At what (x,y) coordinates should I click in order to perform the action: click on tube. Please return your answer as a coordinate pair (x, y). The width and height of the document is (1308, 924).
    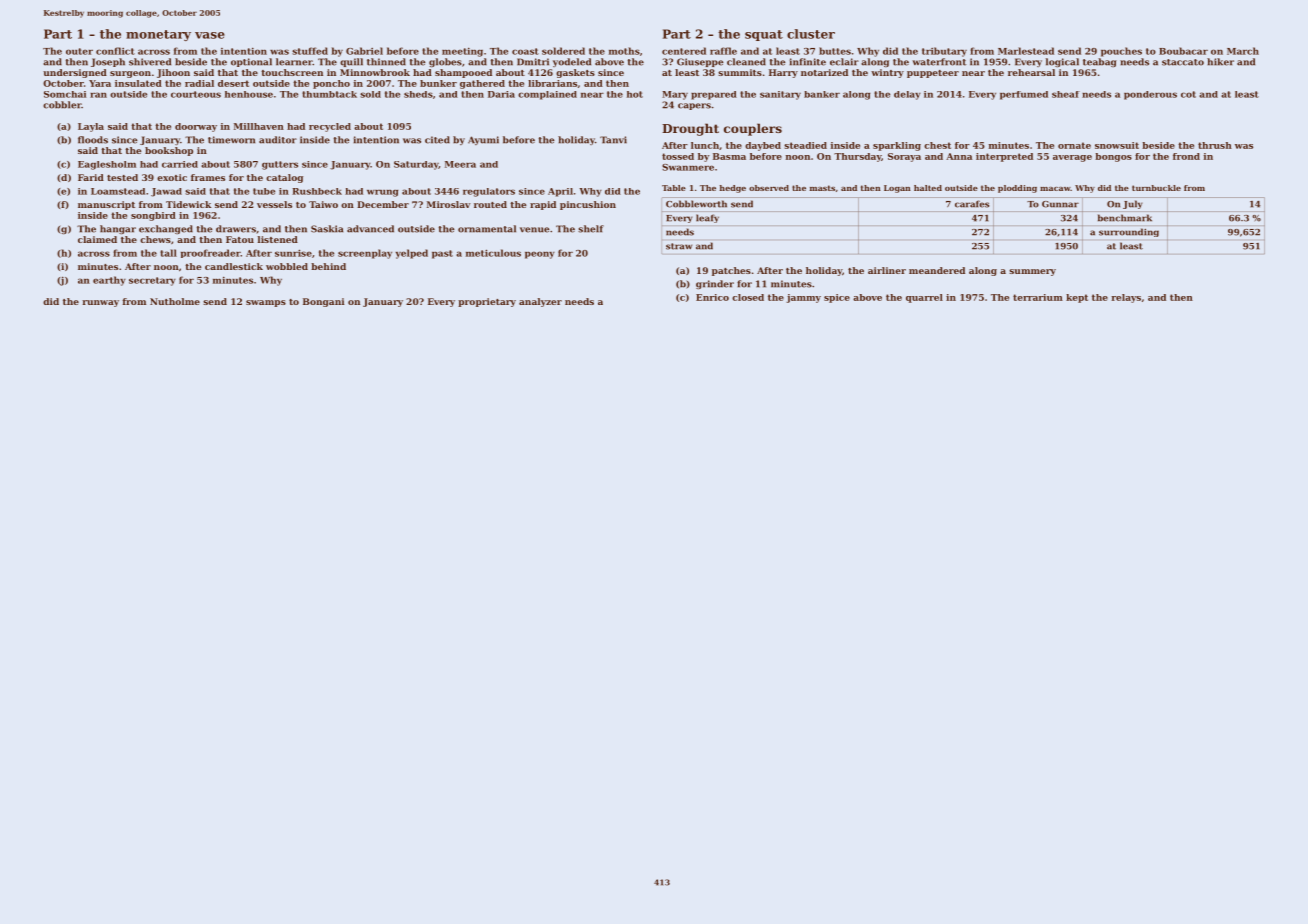
    Looking at the image, I should click on (264, 191).
